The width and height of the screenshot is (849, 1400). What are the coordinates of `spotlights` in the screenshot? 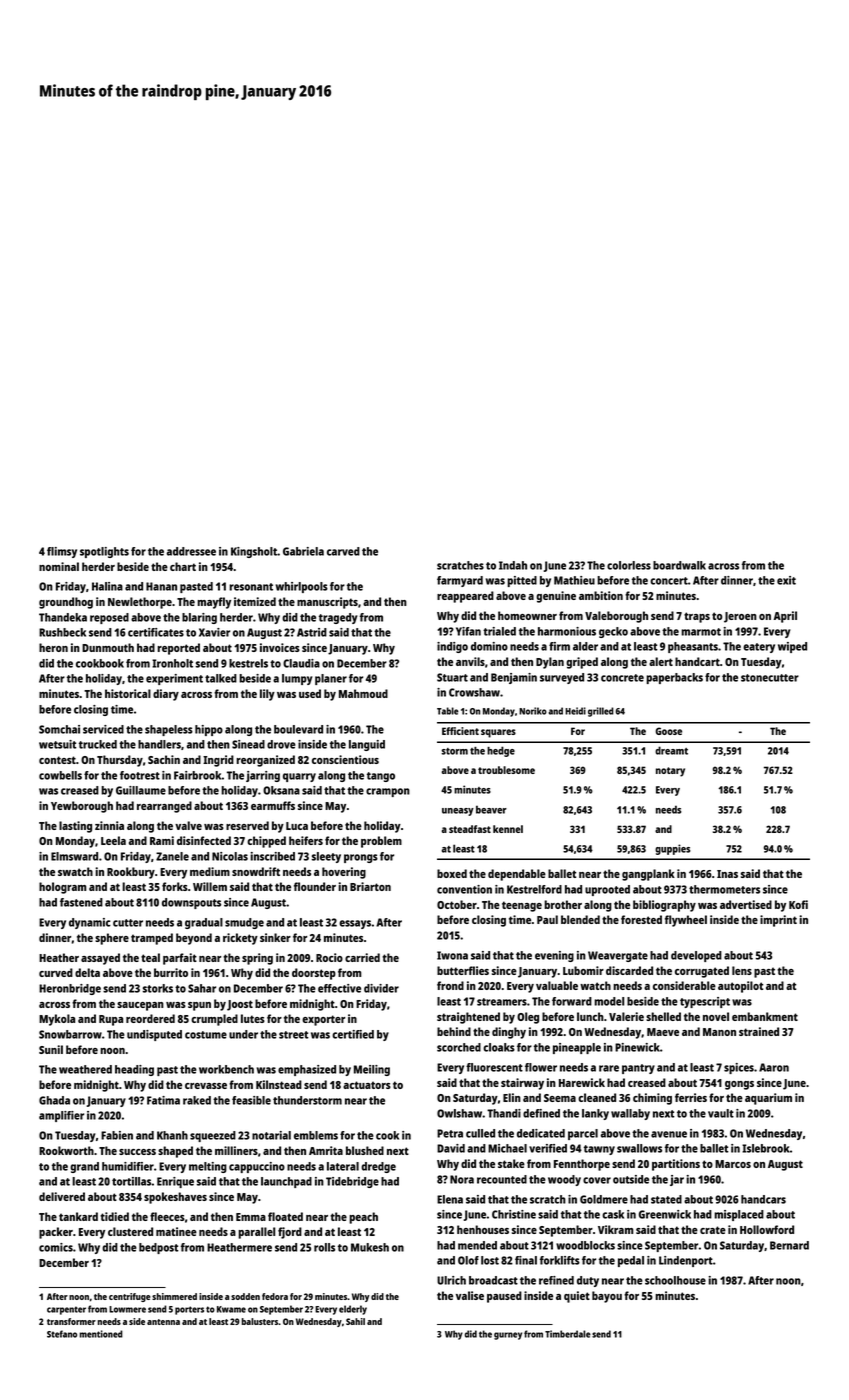 It's located at (104, 552).
